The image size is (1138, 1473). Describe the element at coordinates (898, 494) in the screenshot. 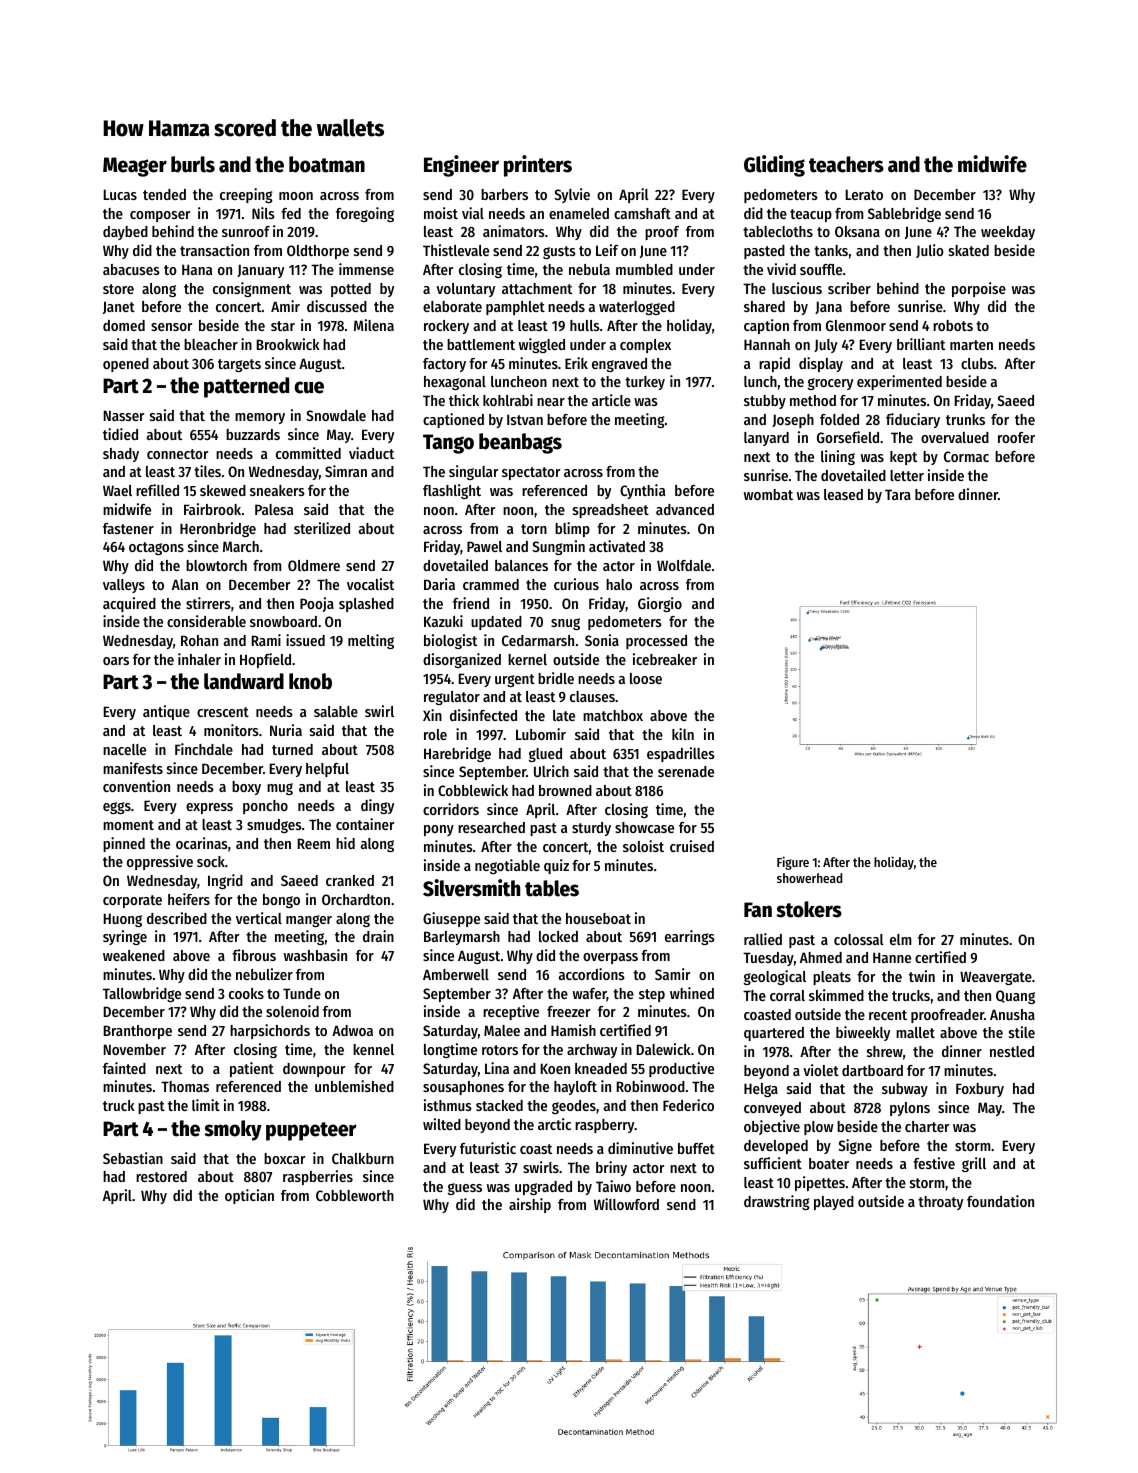

I see `Tara` at that location.
